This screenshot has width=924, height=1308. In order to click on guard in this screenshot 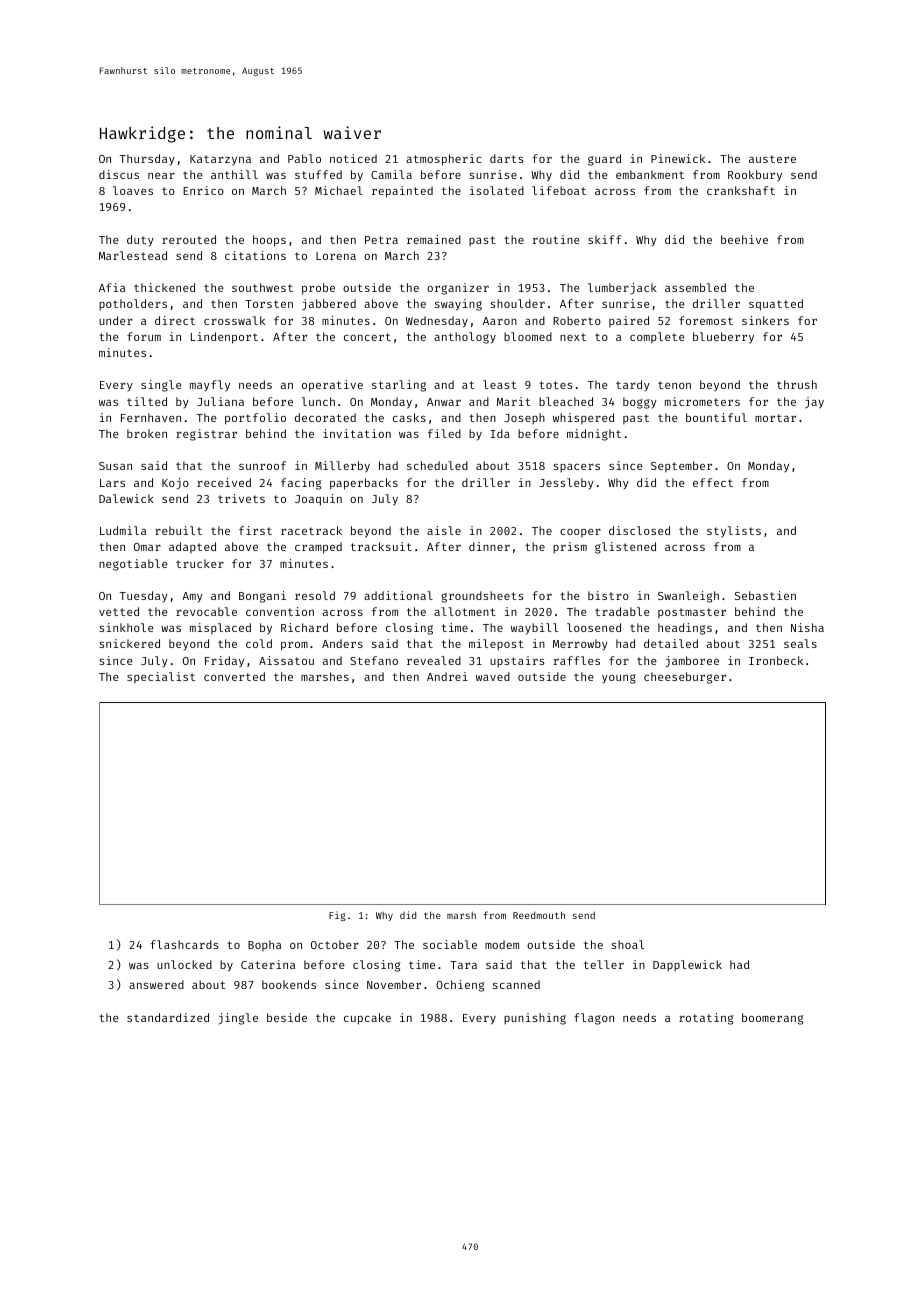, I will do `click(604, 160)`.
